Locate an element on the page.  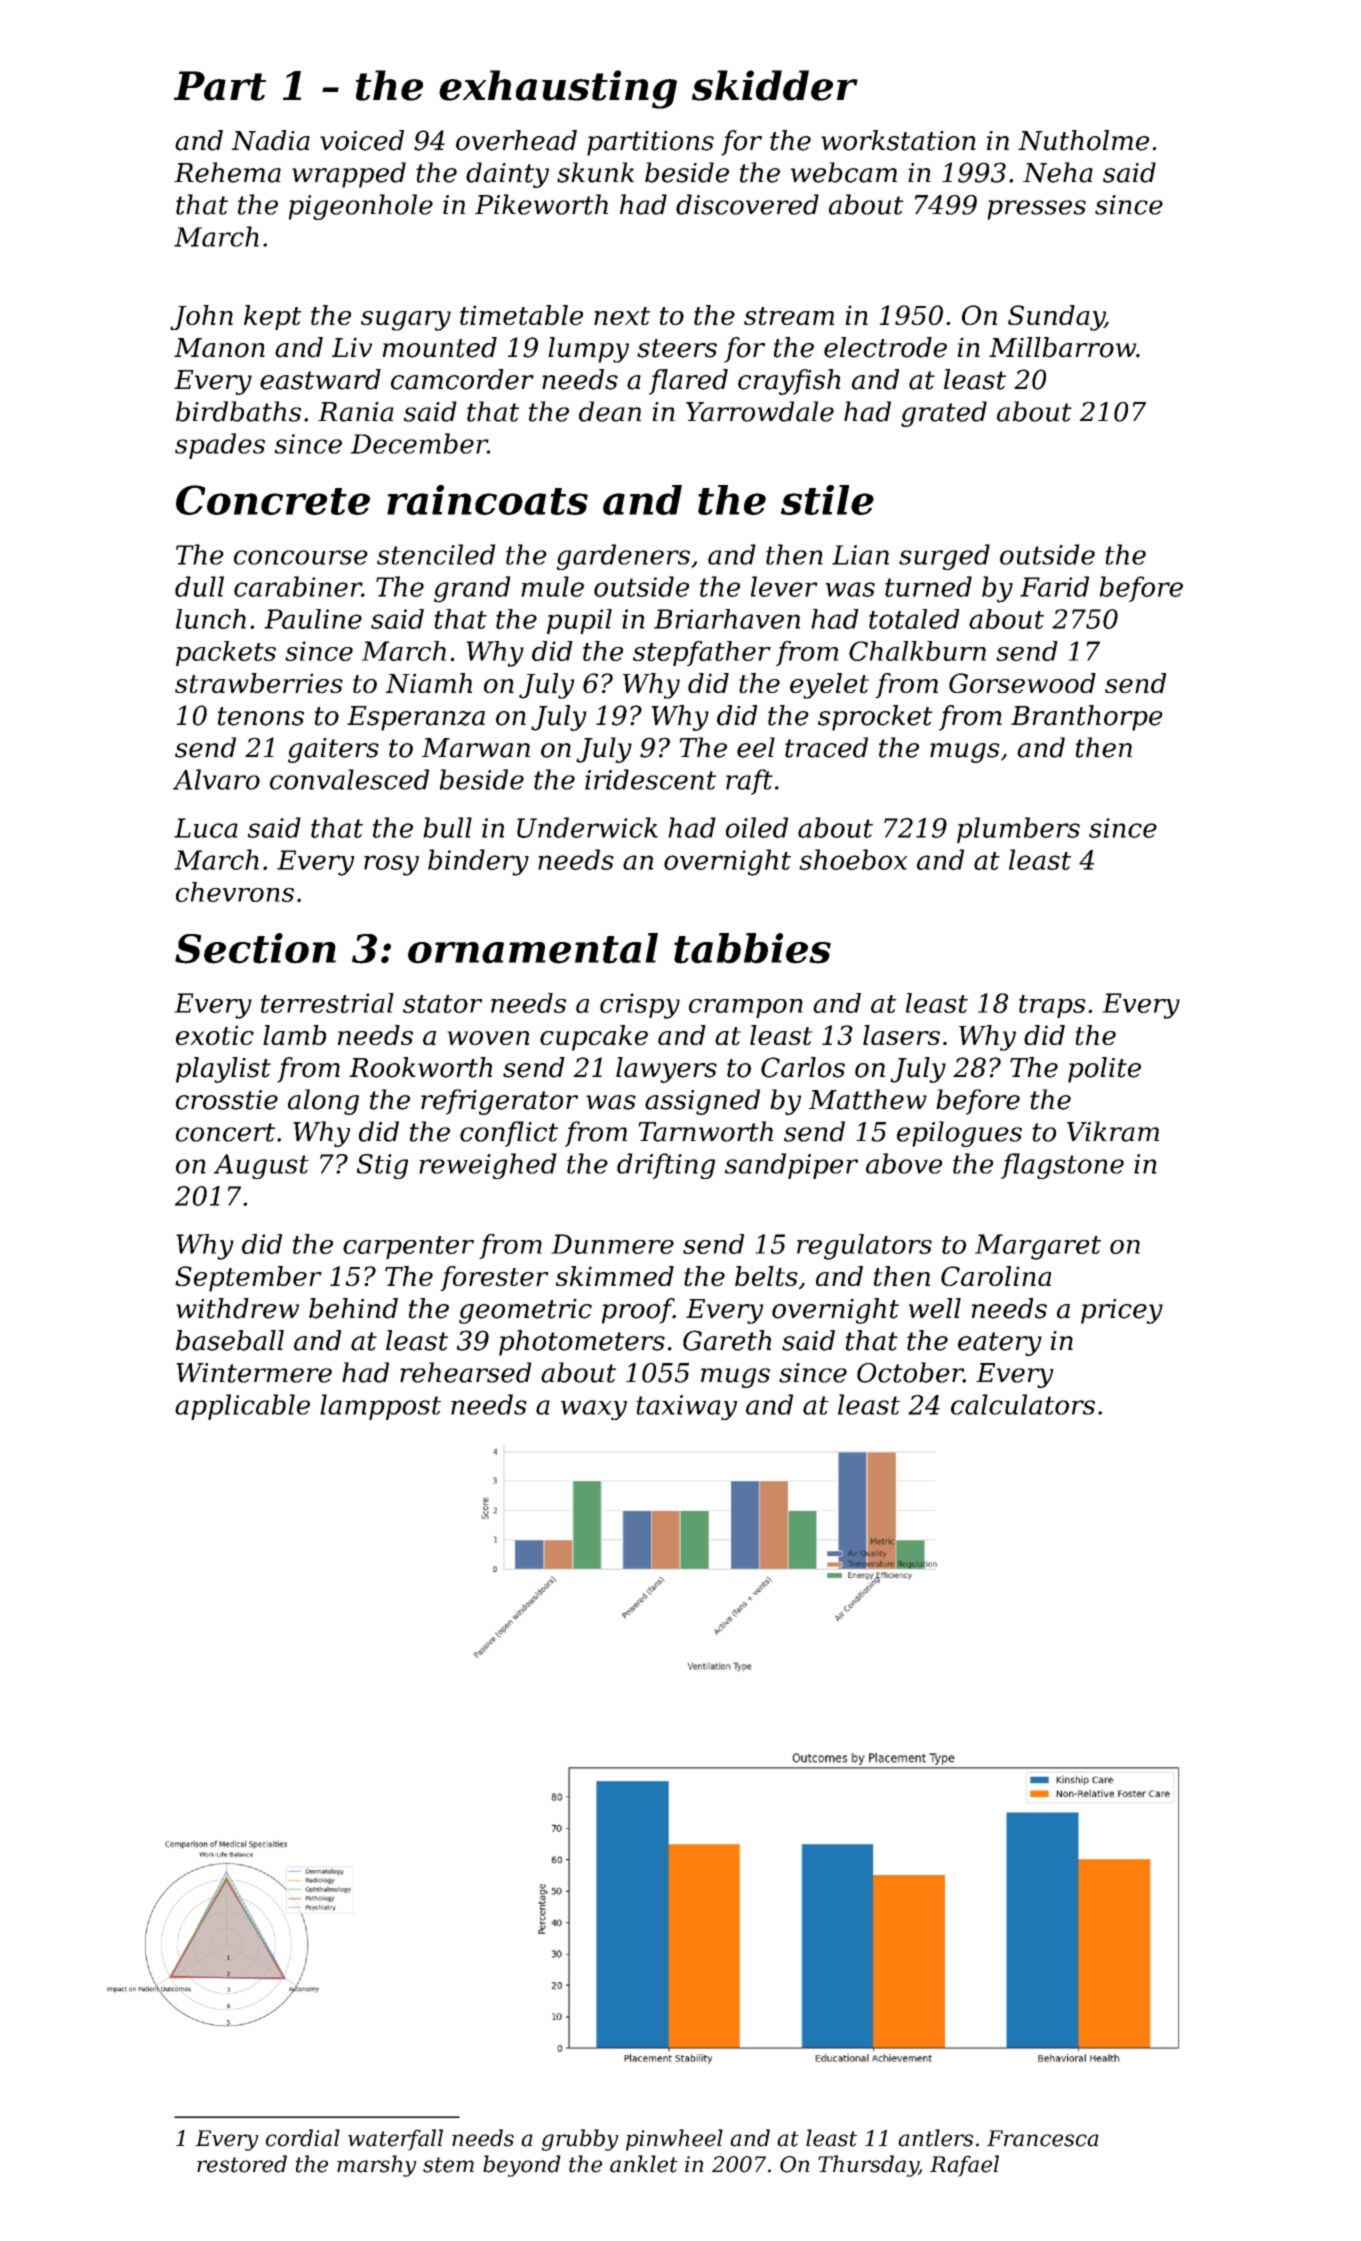
polite is located at coordinates (1104, 1070).
